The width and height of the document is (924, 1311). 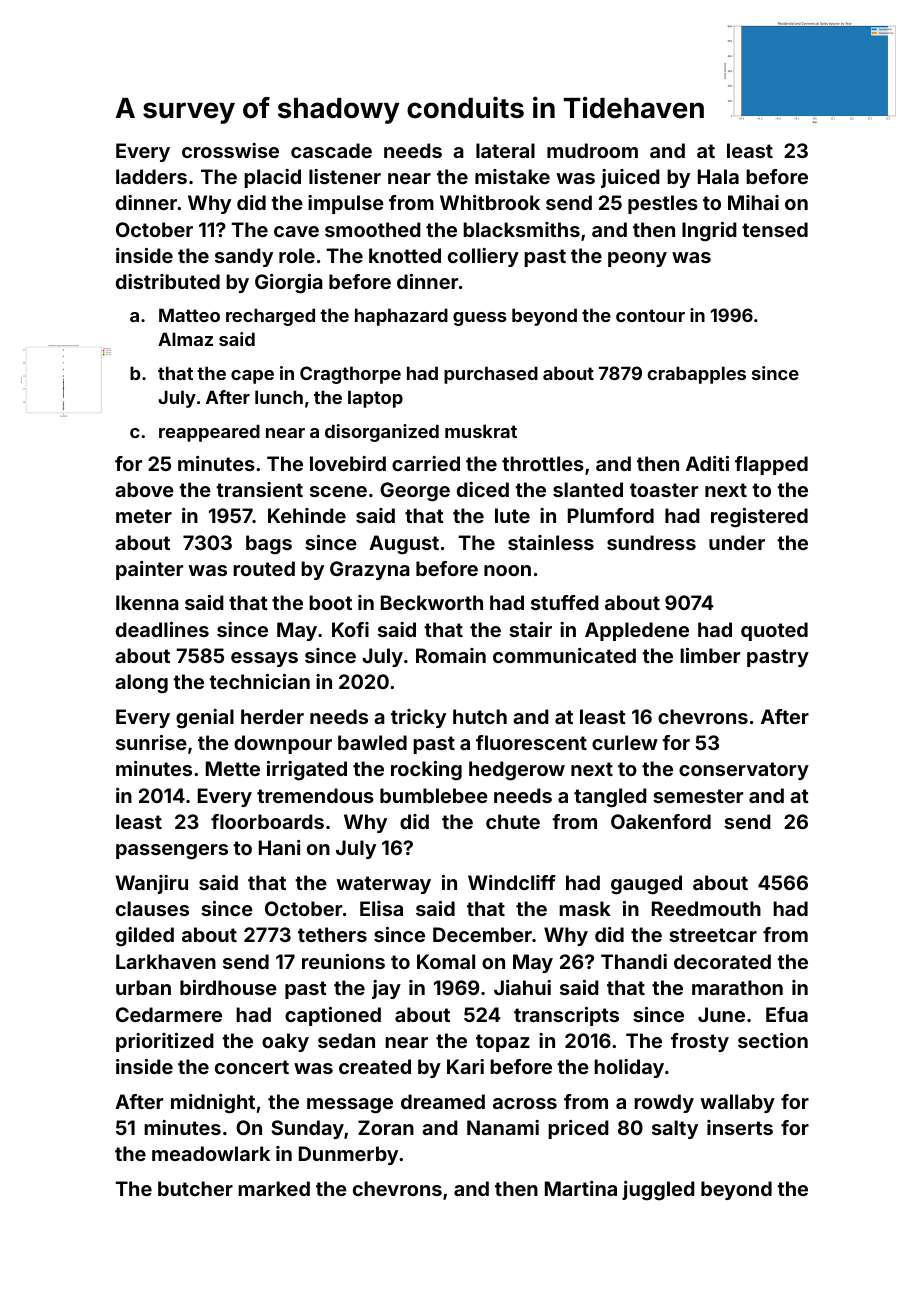 I want to click on floorboards, so click(x=267, y=821).
